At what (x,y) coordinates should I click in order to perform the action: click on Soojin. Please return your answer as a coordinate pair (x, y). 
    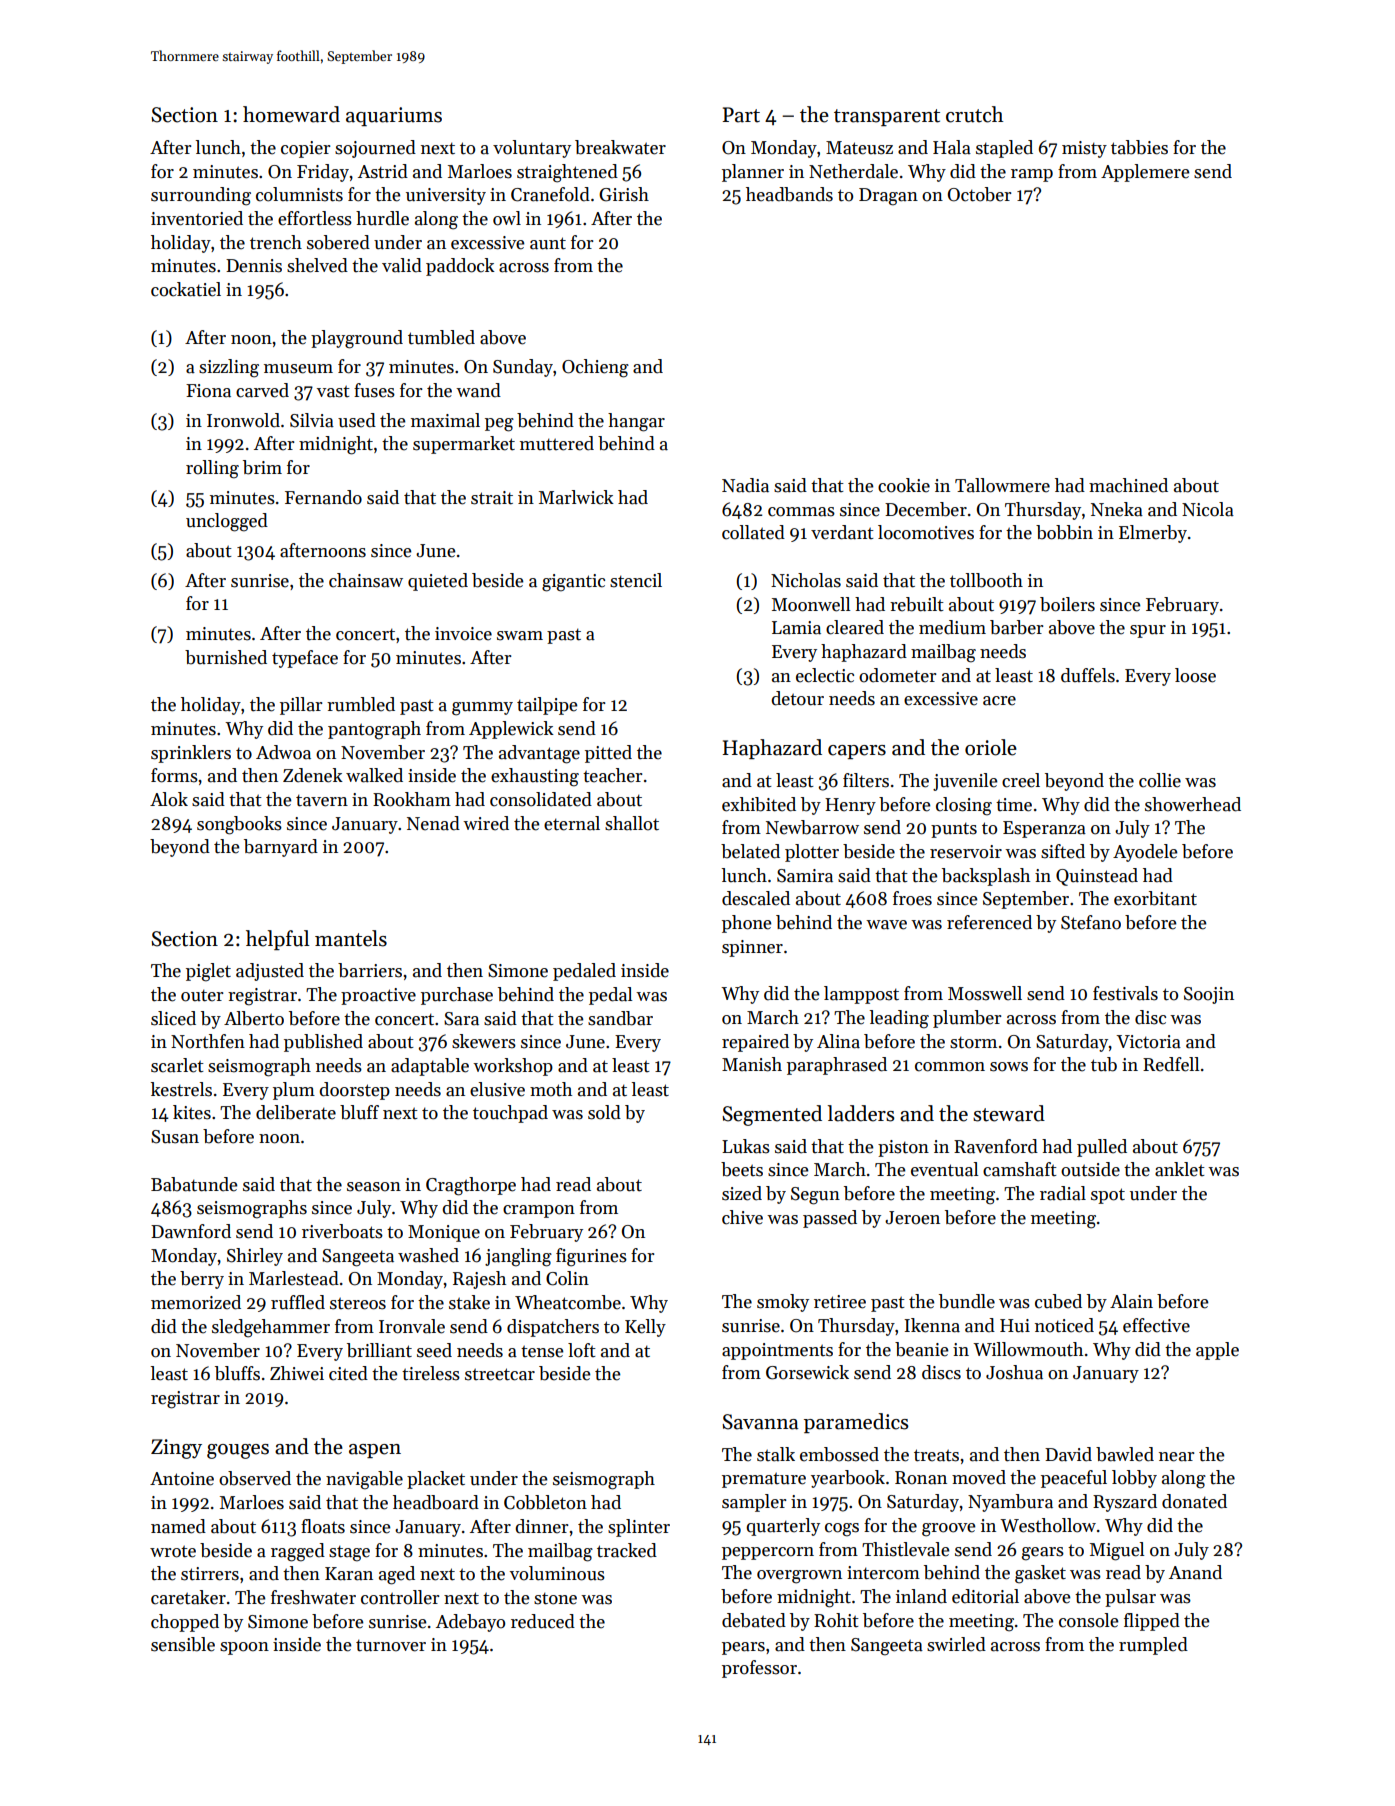
    Looking at the image, I should click on (1209, 995).
